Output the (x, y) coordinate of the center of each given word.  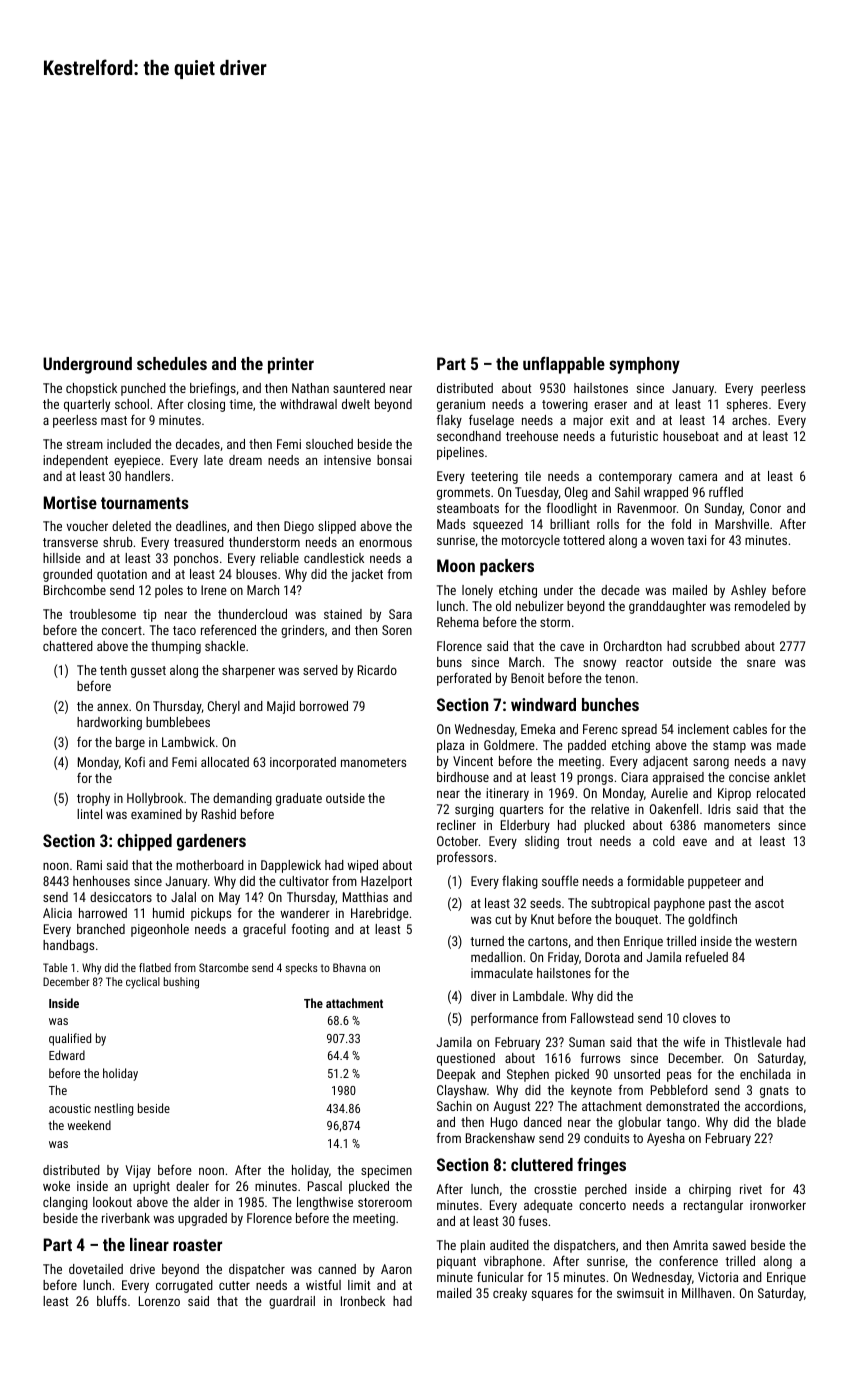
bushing (181, 983)
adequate (548, 1206)
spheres (747, 405)
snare (761, 663)
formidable (655, 881)
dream (245, 460)
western (776, 941)
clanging (65, 1203)
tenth (113, 670)
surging (474, 810)
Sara (400, 614)
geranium (461, 405)
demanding (242, 799)
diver (483, 996)
